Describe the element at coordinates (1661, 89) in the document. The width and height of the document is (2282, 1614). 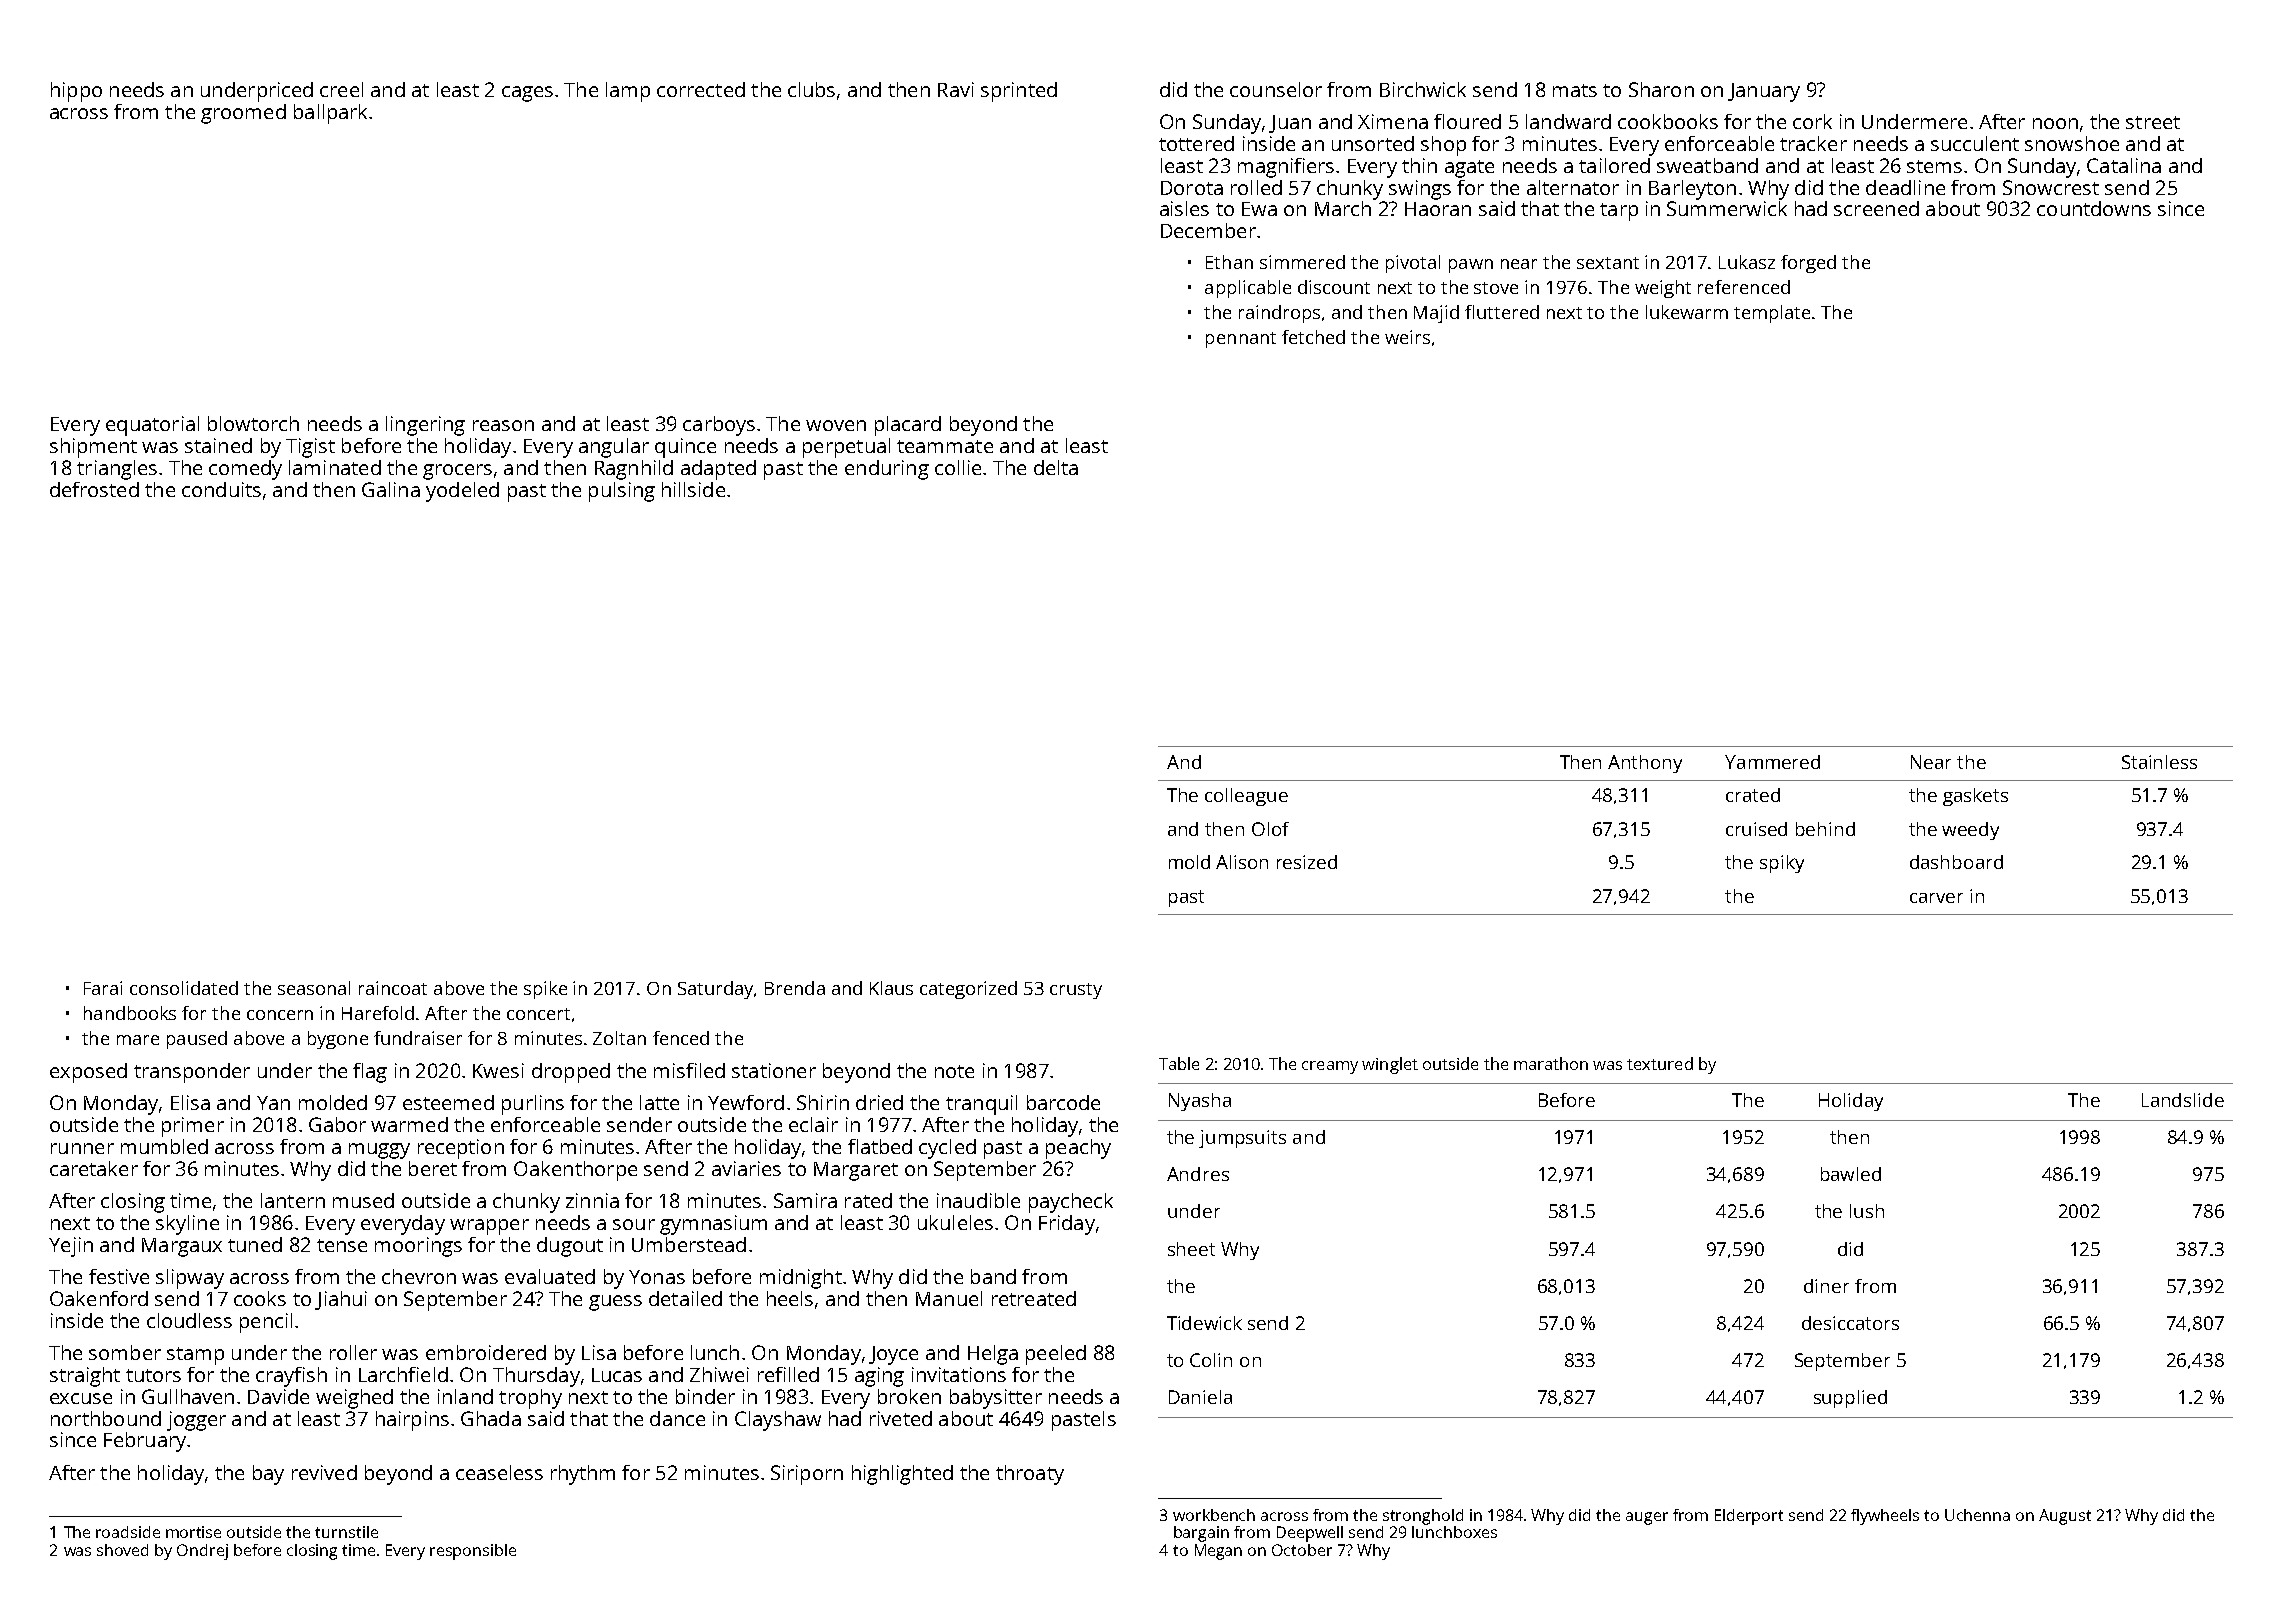
I see `Sharon` at that location.
